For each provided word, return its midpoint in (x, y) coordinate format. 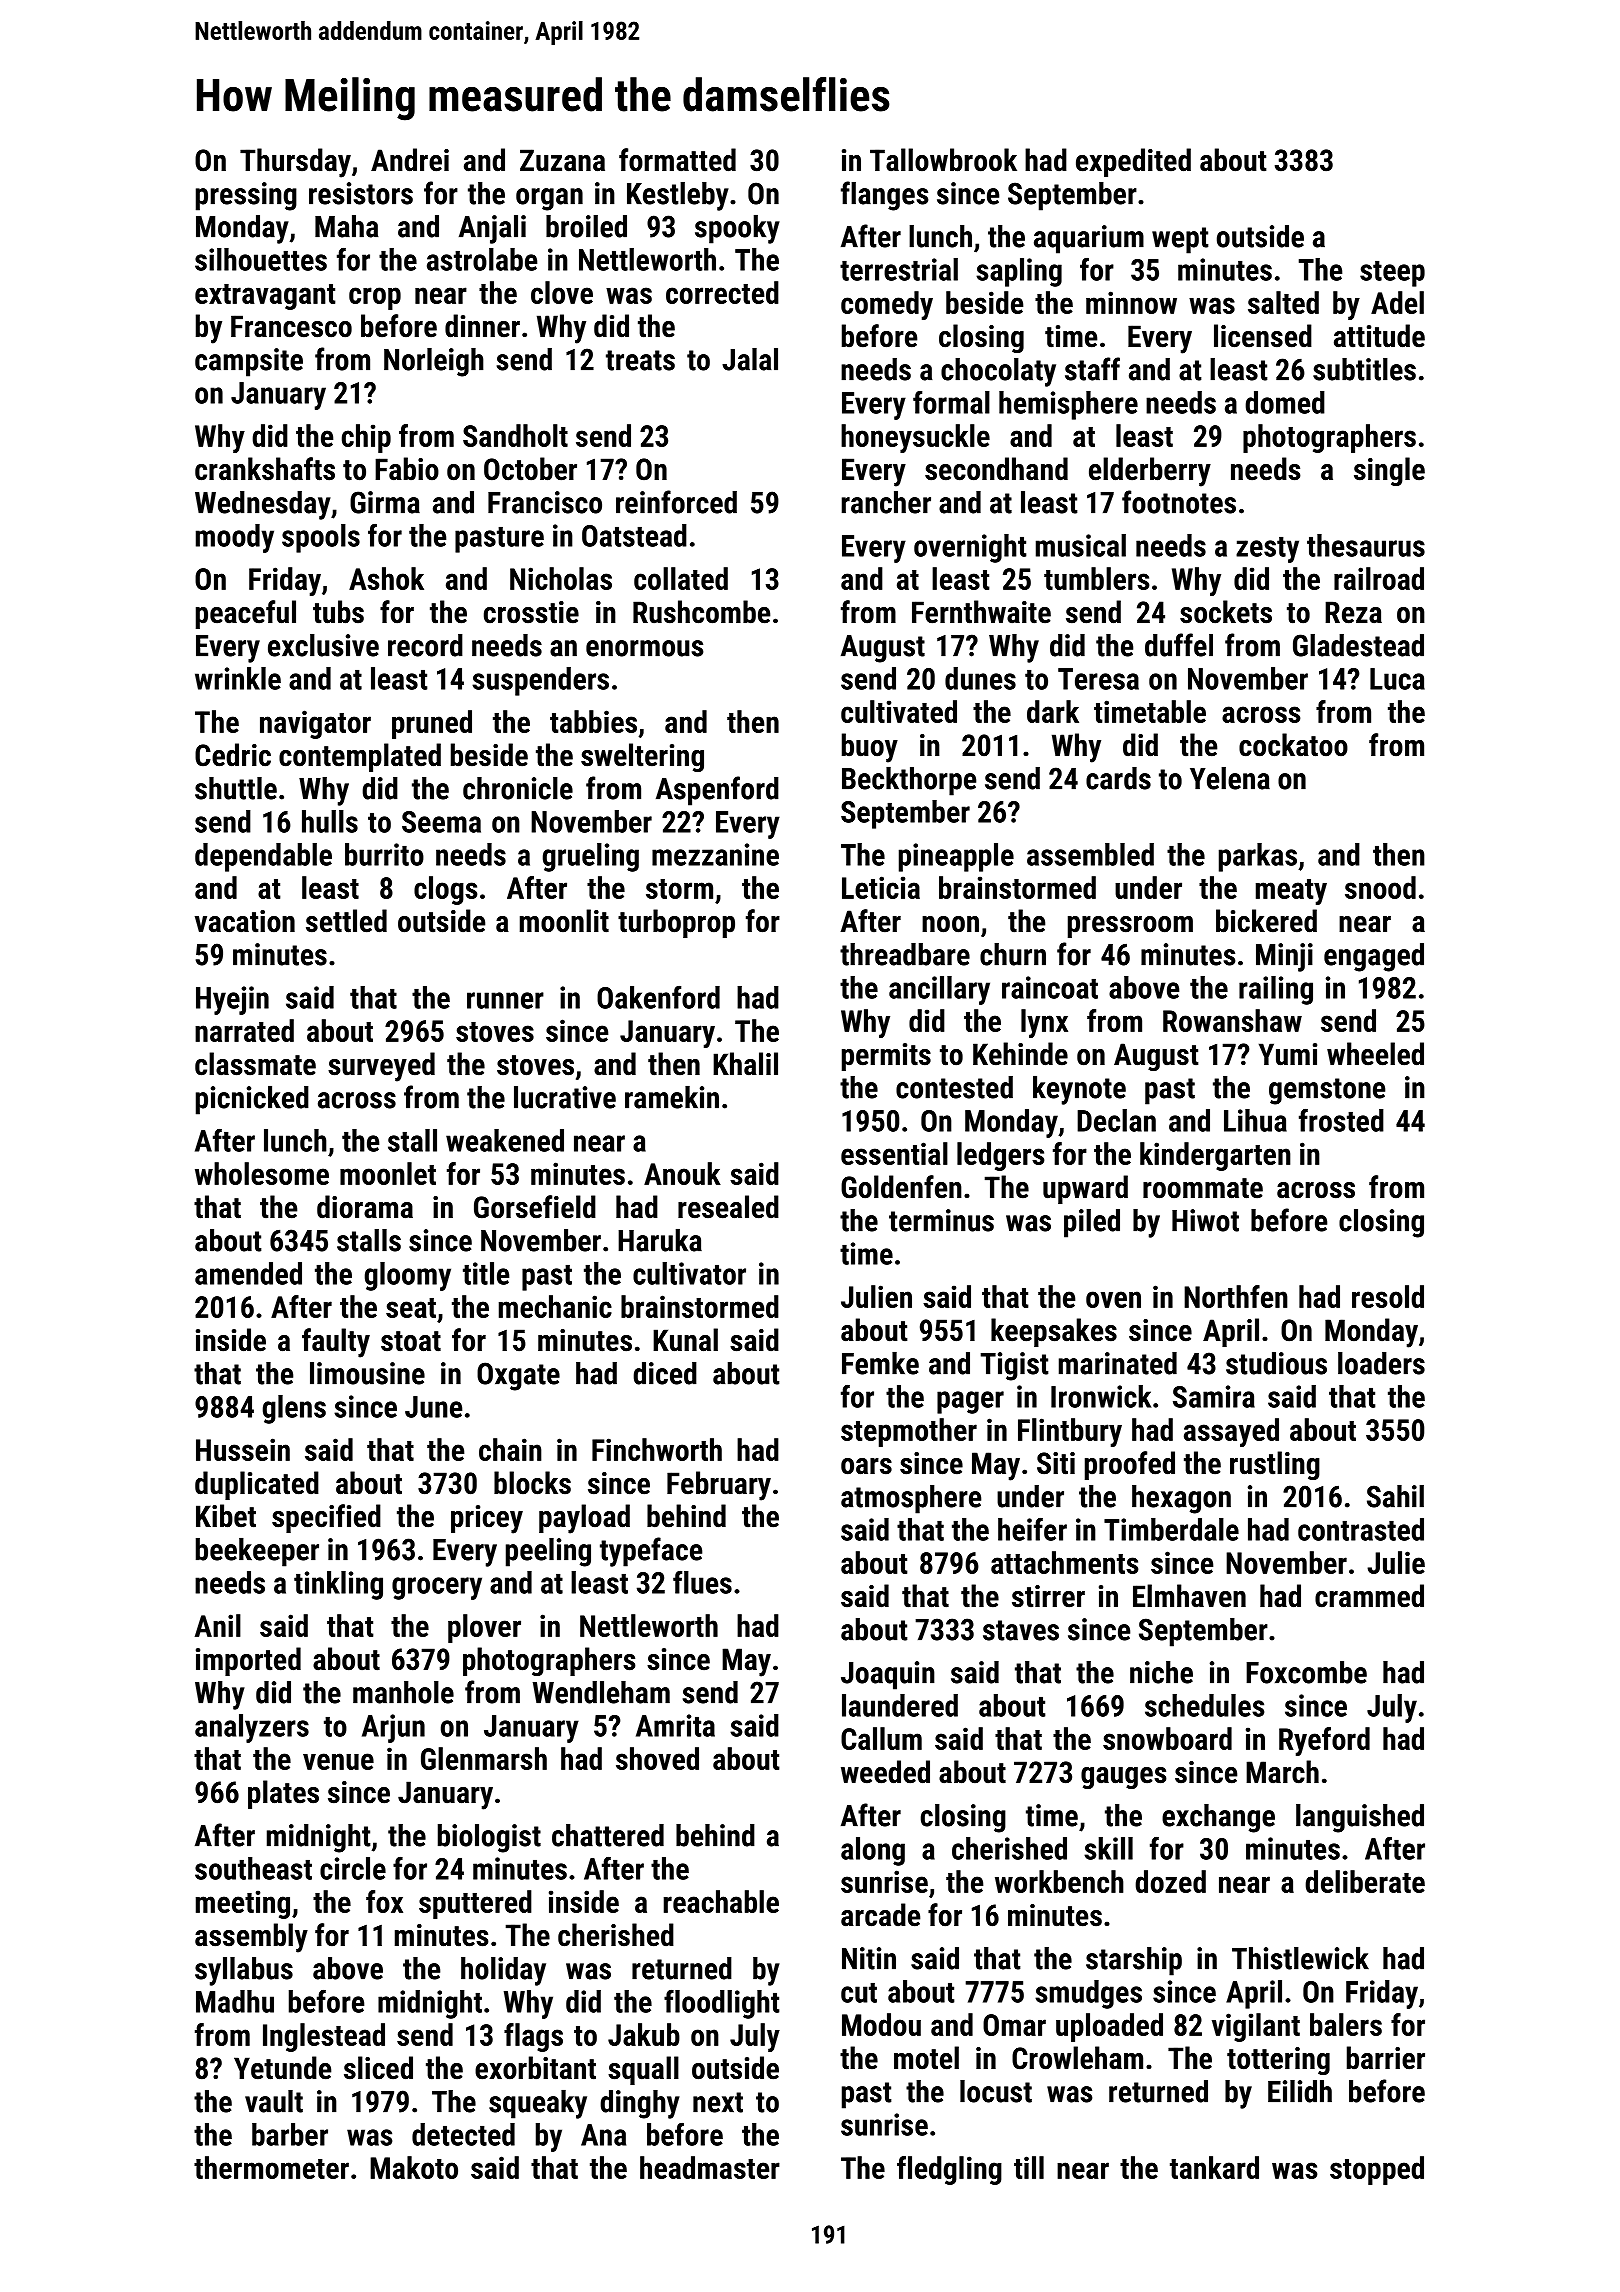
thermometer (271, 2167)
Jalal (750, 359)
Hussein (243, 1449)
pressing (246, 196)
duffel (1179, 645)
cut (859, 1993)
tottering (1278, 2061)
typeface (651, 1552)
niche (1161, 1672)
